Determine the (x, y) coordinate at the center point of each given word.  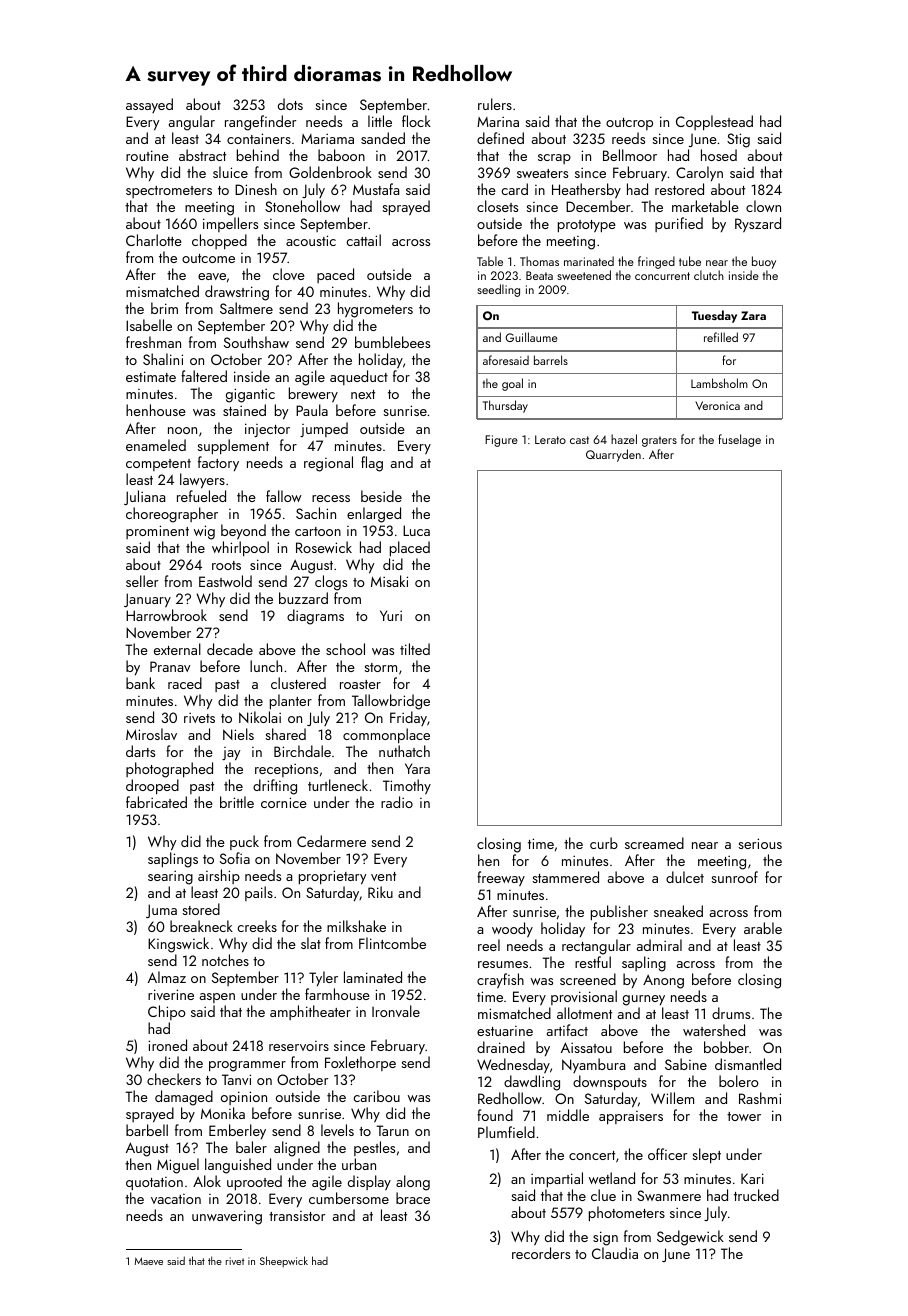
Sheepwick (284, 1261)
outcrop (629, 124)
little (380, 121)
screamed (654, 843)
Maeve (148, 1261)
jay (231, 754)
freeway (501, 878)
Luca (416, 530)
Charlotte (154, 240)
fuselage (739, 440)
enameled (156, 445)
